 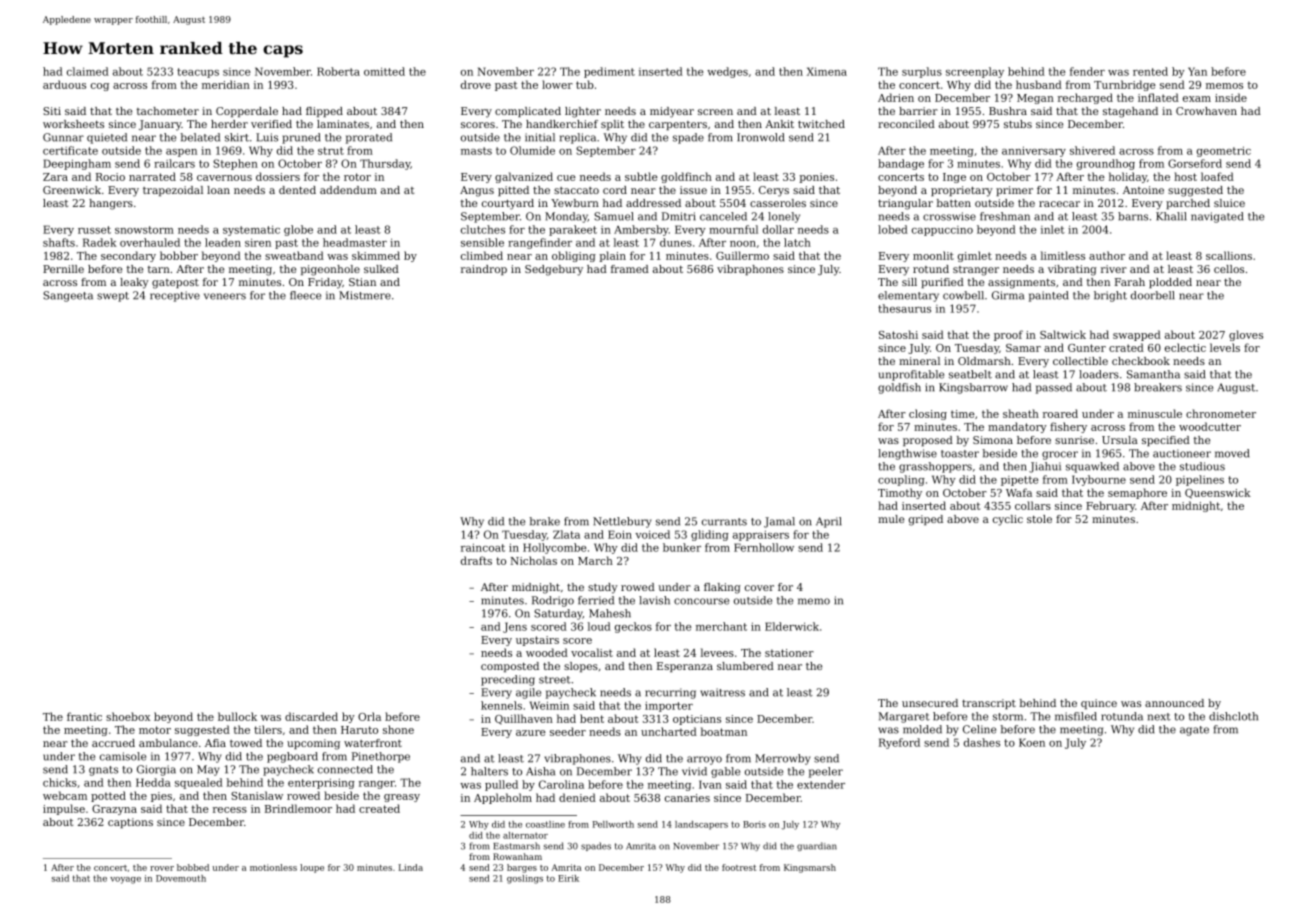 I want to click on unsecured, so click(x=930, y=703).
